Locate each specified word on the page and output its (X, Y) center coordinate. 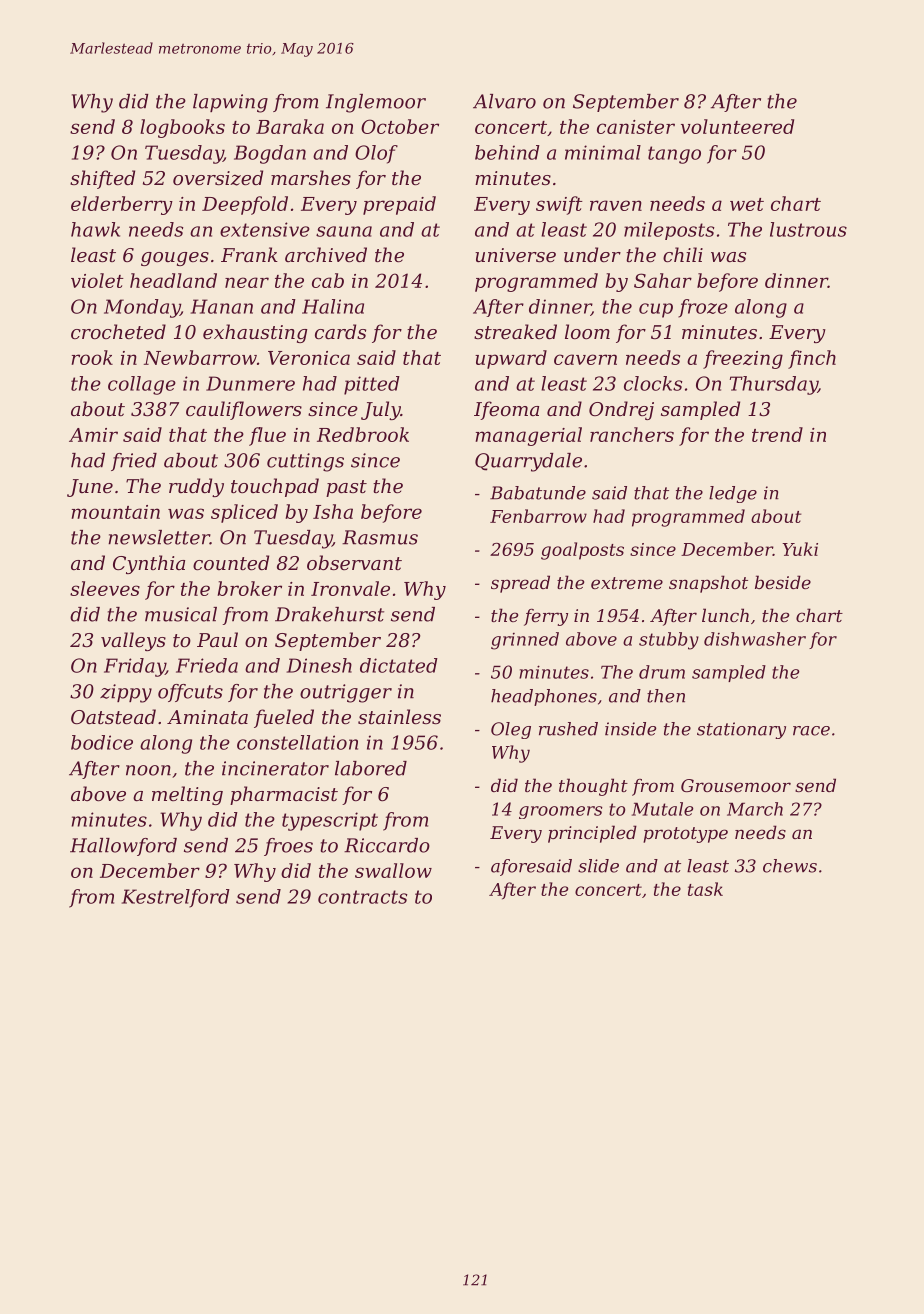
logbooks (182, 128)
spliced (244, 513)
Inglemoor (376, 103)
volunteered (737, 126)
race (811, 731)
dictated (399, 665)
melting (187, 795)
